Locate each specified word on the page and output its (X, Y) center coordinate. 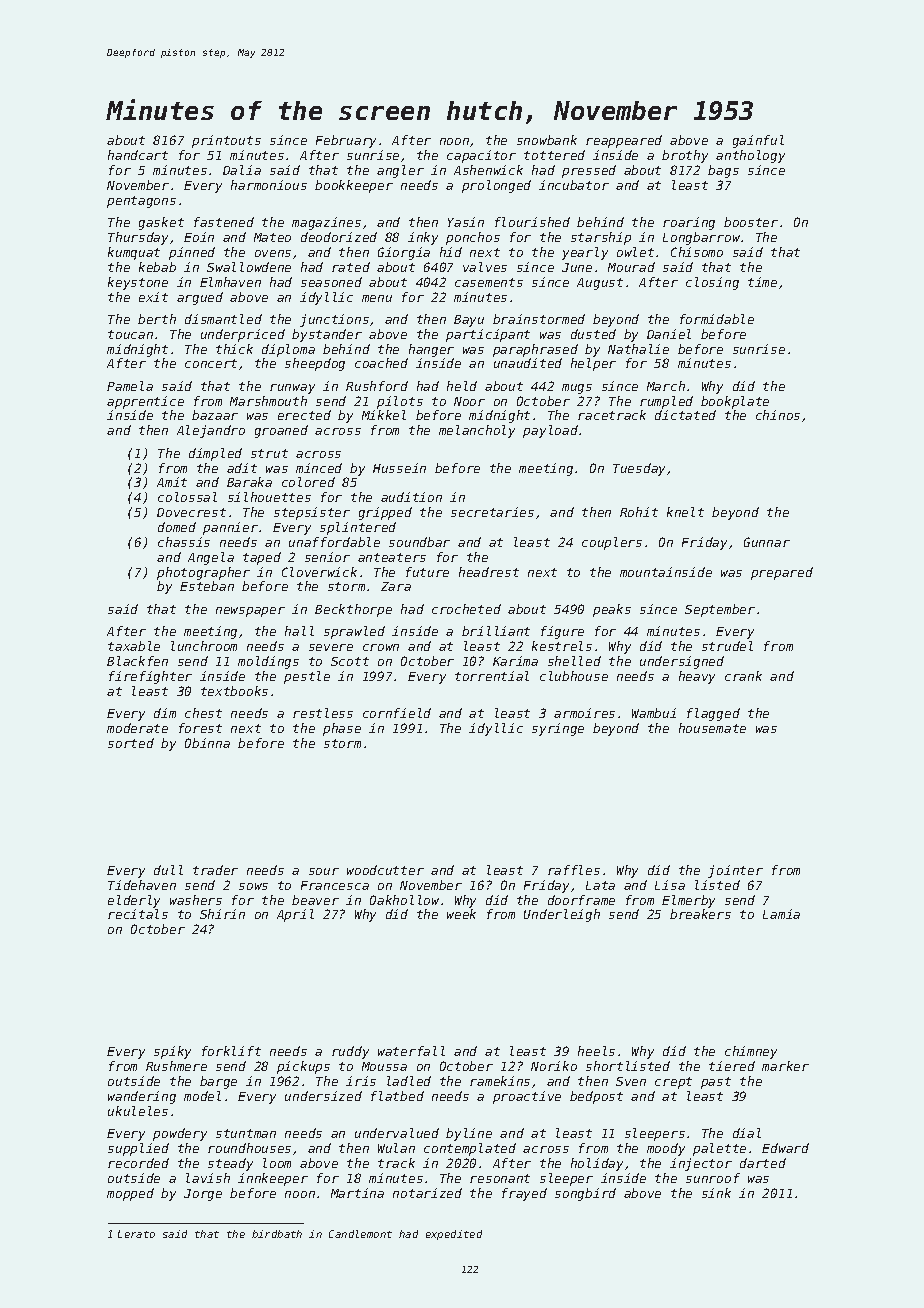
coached (381, 363)
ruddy (350, 1052)
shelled (574, 661)
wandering (142, 1097)
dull (168, 870)
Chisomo (697, 252)
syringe (558, 729)
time (762, 282)
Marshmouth (268, 401)
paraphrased (535, 350)
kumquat (134, 253)
